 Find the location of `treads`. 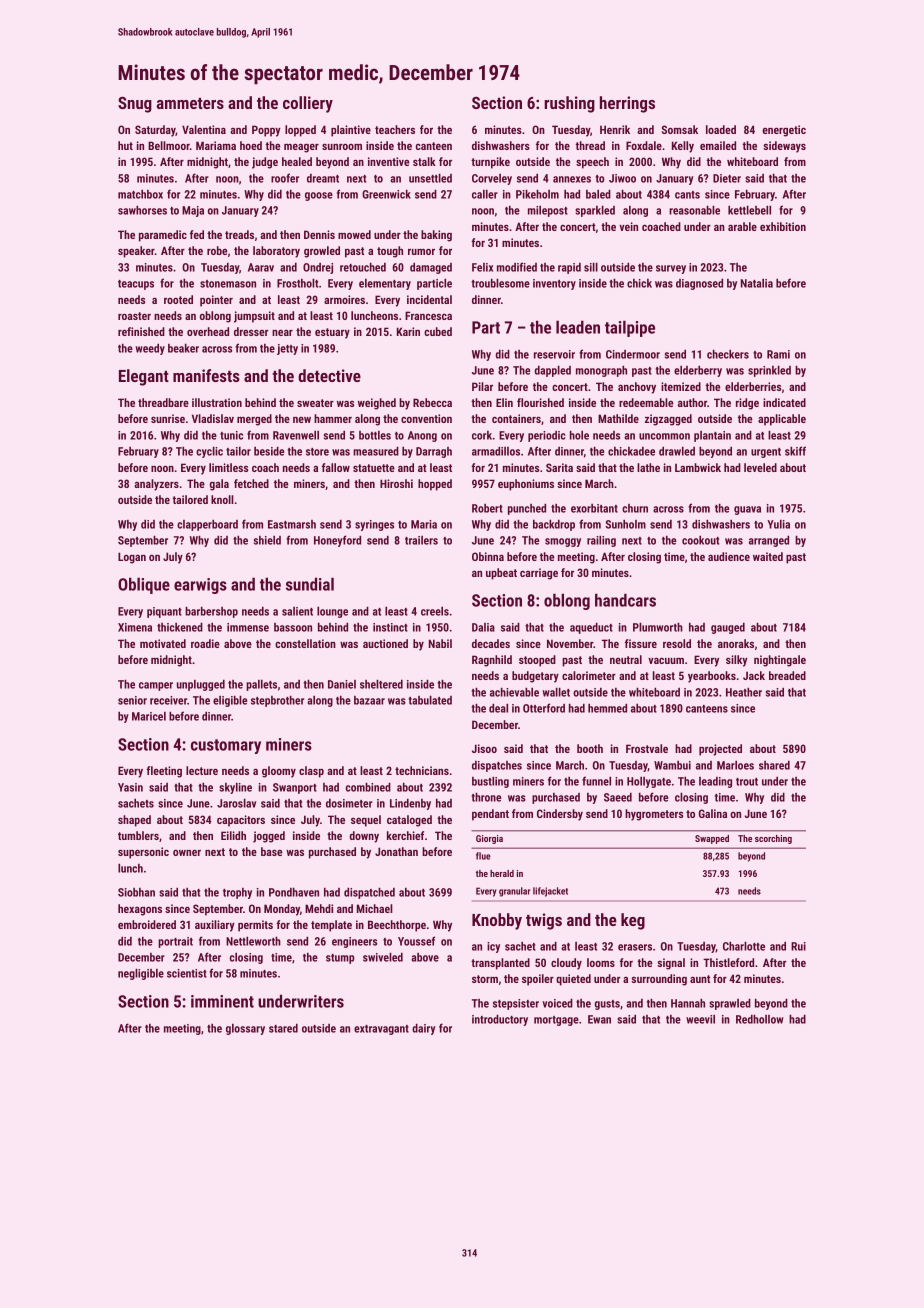

treads is located at coordinates (239, 234).
